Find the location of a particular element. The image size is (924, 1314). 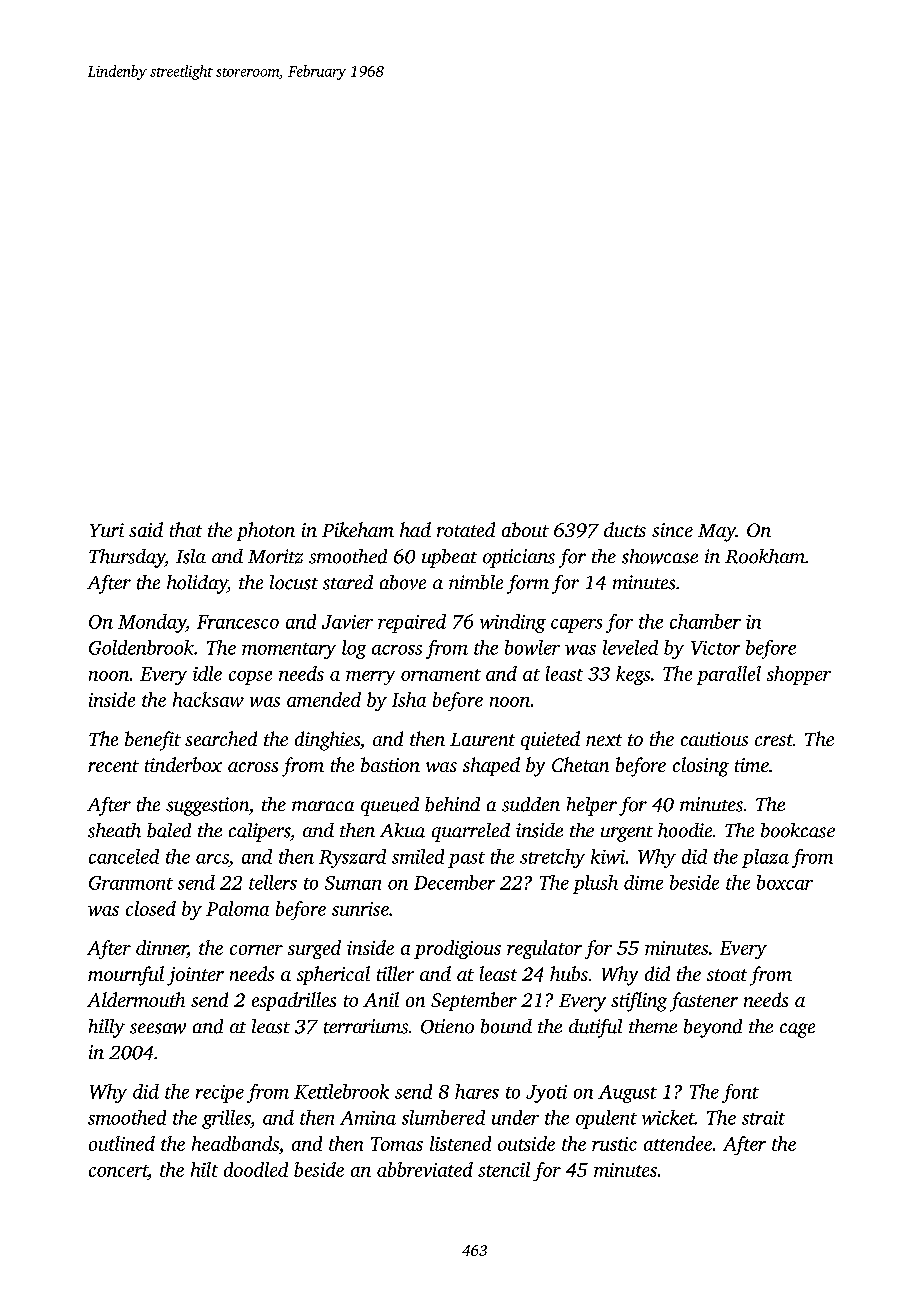

quarreled is located at coordinates (471, 832).
